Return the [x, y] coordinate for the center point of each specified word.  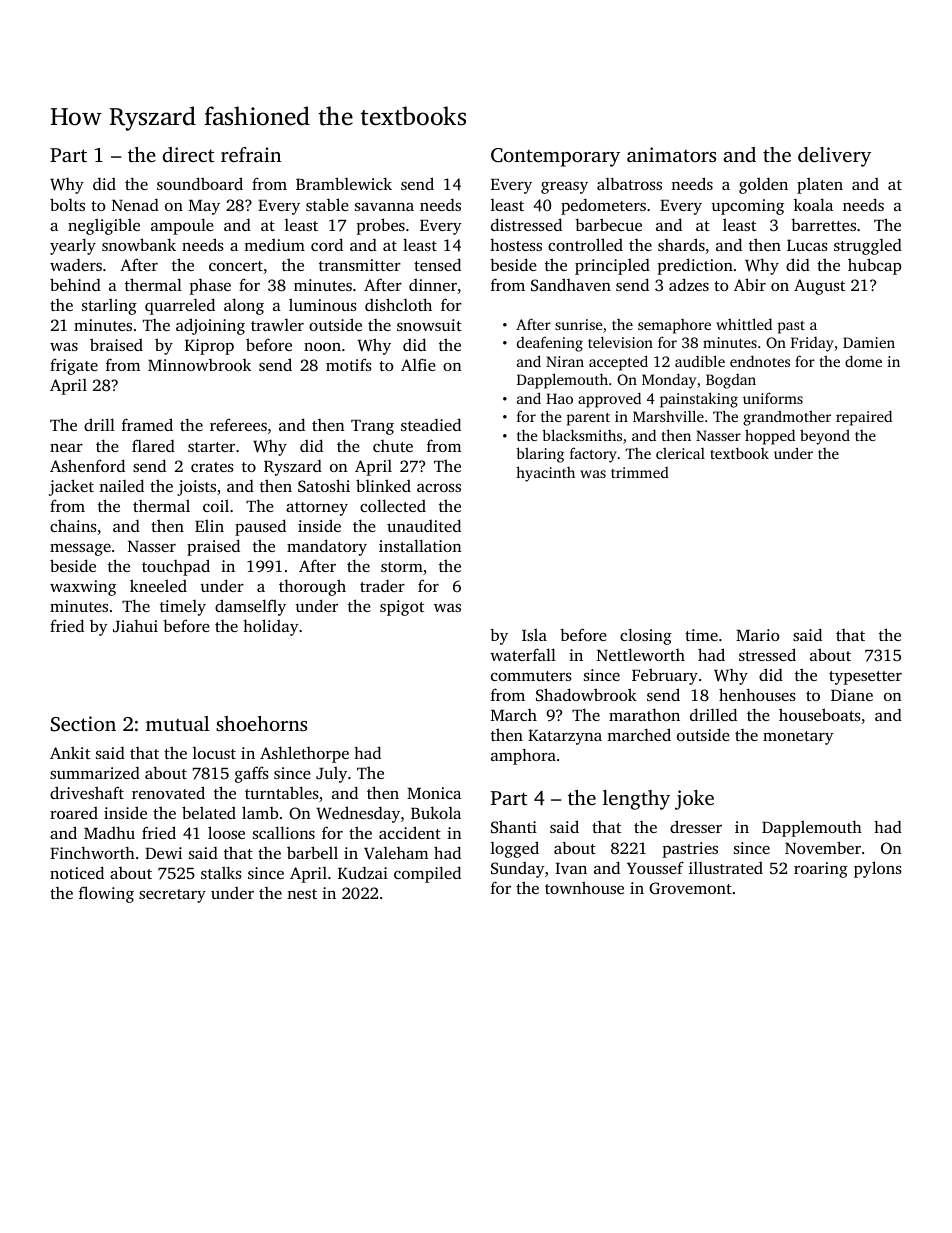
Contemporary [555, 157]
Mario [757, 635]
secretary [172, 896]
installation [420, 545]
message [80, 550]
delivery [834, 157]
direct [188, 154]
